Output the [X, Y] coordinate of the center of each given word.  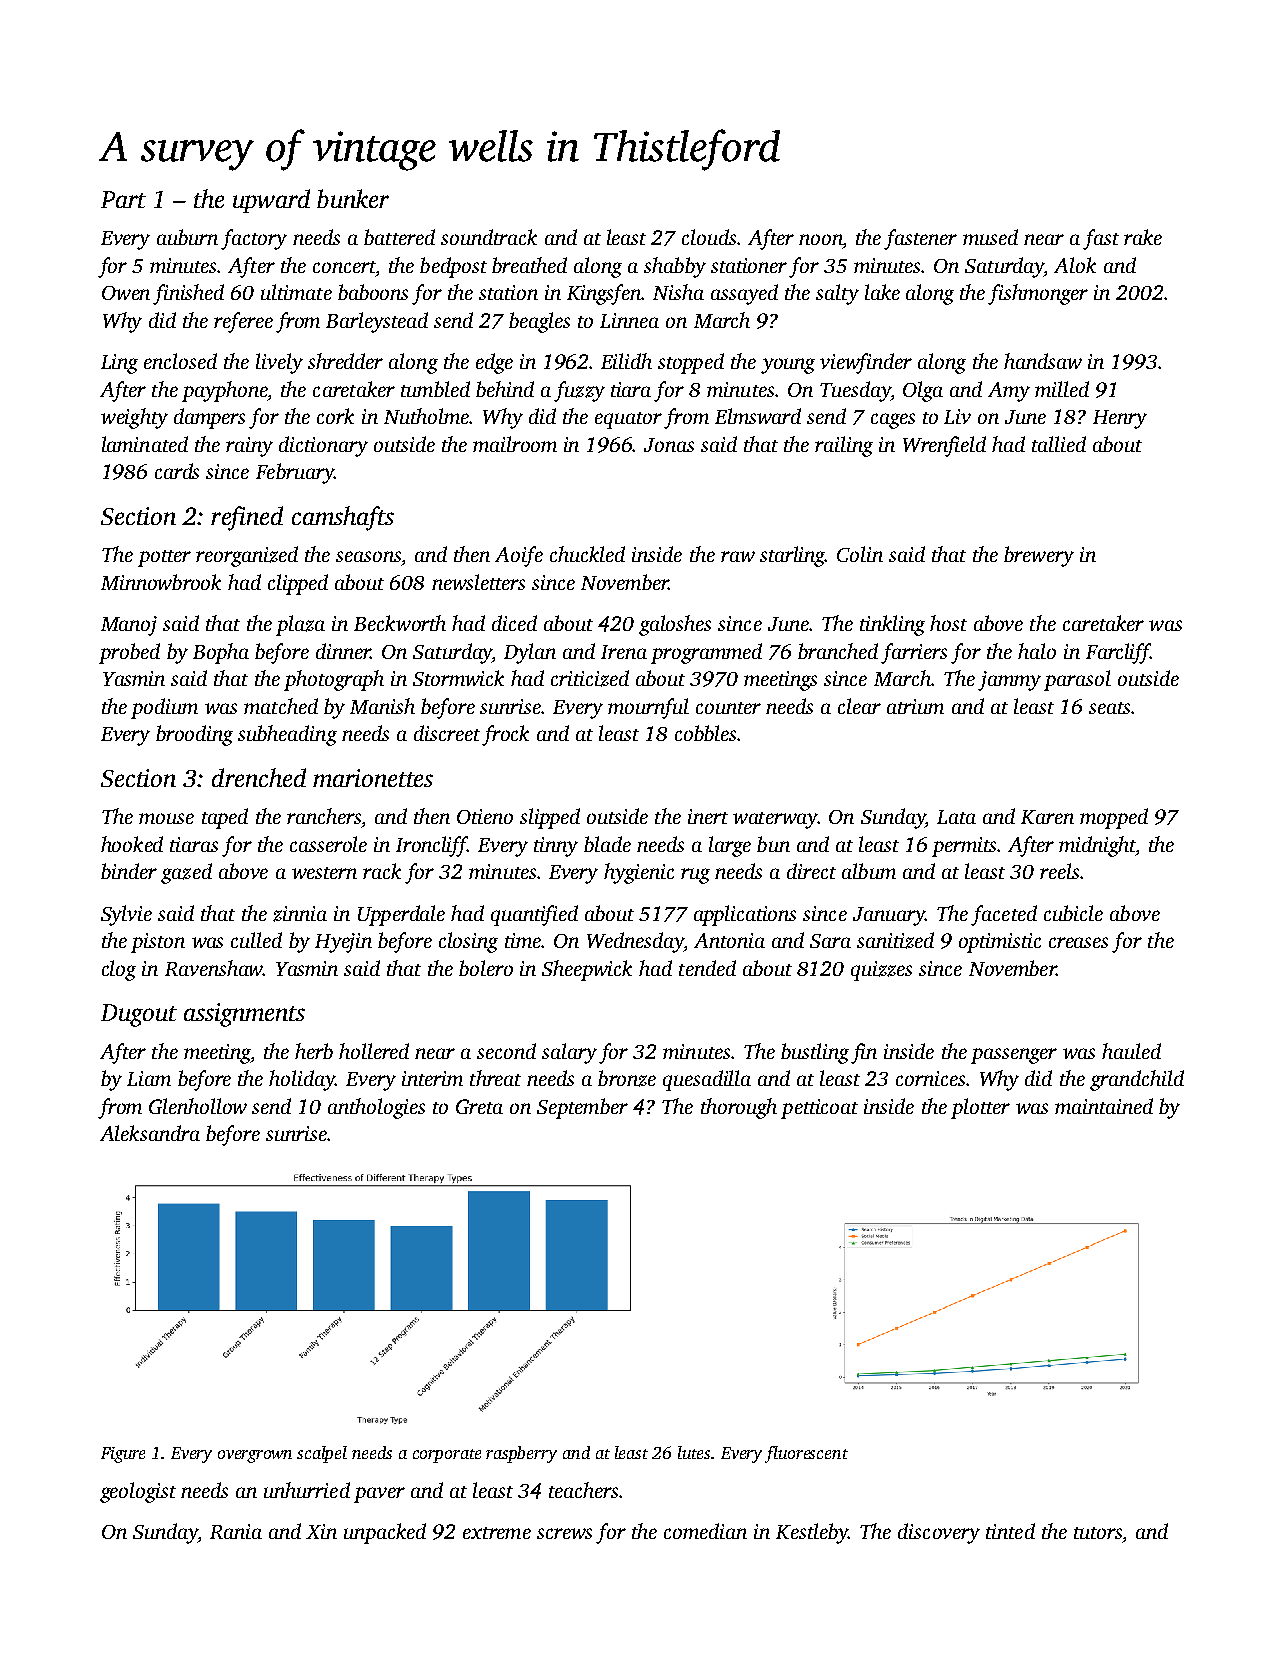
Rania [236, 1531]
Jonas [669, 445]
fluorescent [806, 1454]
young [788, 366]
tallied [1059, 444]
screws [564, 1533]
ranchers [324, 816]
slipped [550, 818]
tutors [1098, 1533]
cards [177, 471]
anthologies [376, 1108]
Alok [1075, 265]
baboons [373, 292]
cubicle [1073, 913]
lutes [694, 1452]
